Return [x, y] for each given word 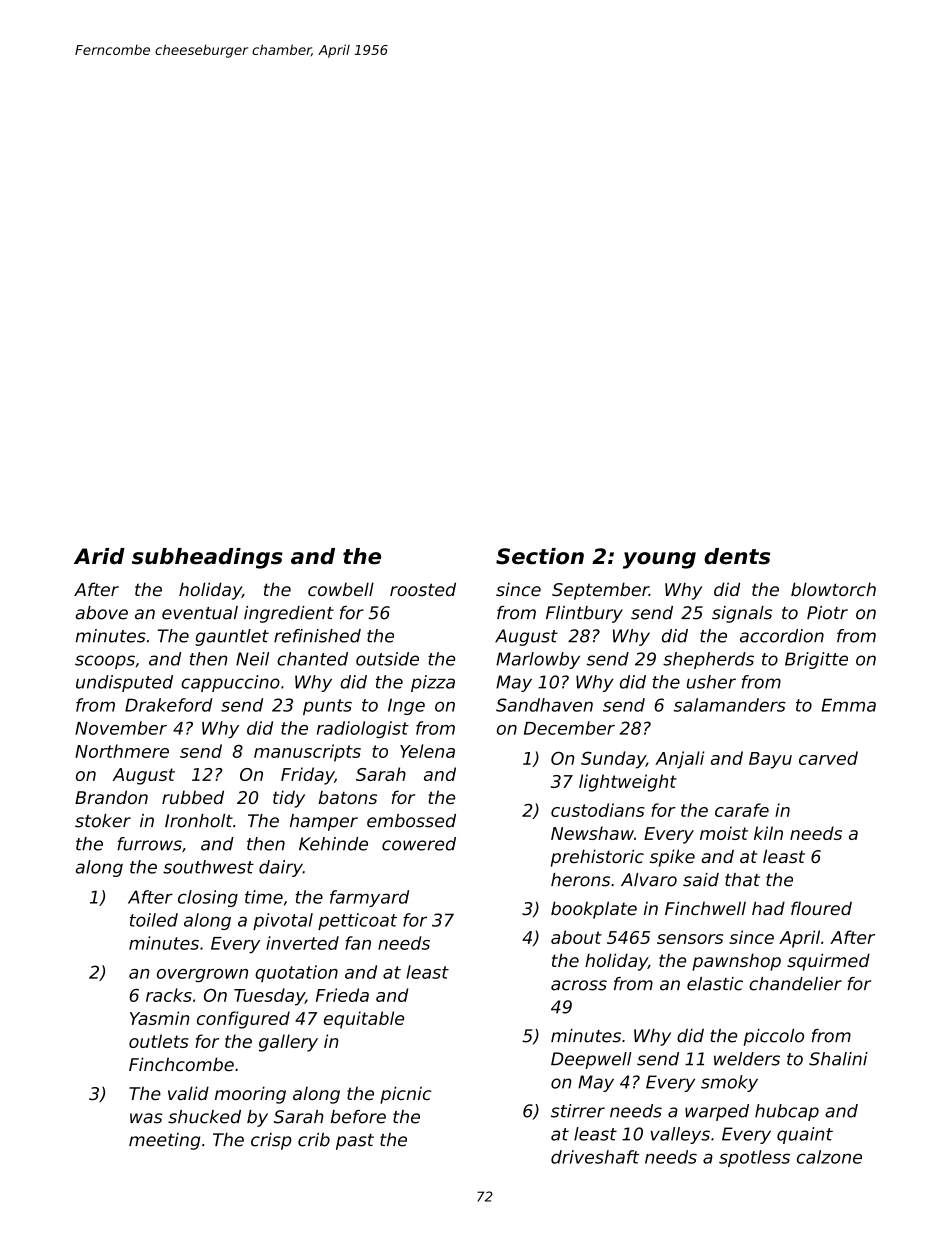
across [579, 985]
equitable [364, 1020]
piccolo [773, 1037]
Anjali [679, 760]
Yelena [427, 751]
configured [243, 1020]
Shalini [838, 1059]
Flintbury [584, 614]
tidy [289, 799]
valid [188, 1093]
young [659, 560]
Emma [849, 705]
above [101, 613]
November [121, 728]
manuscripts [307, 753]
